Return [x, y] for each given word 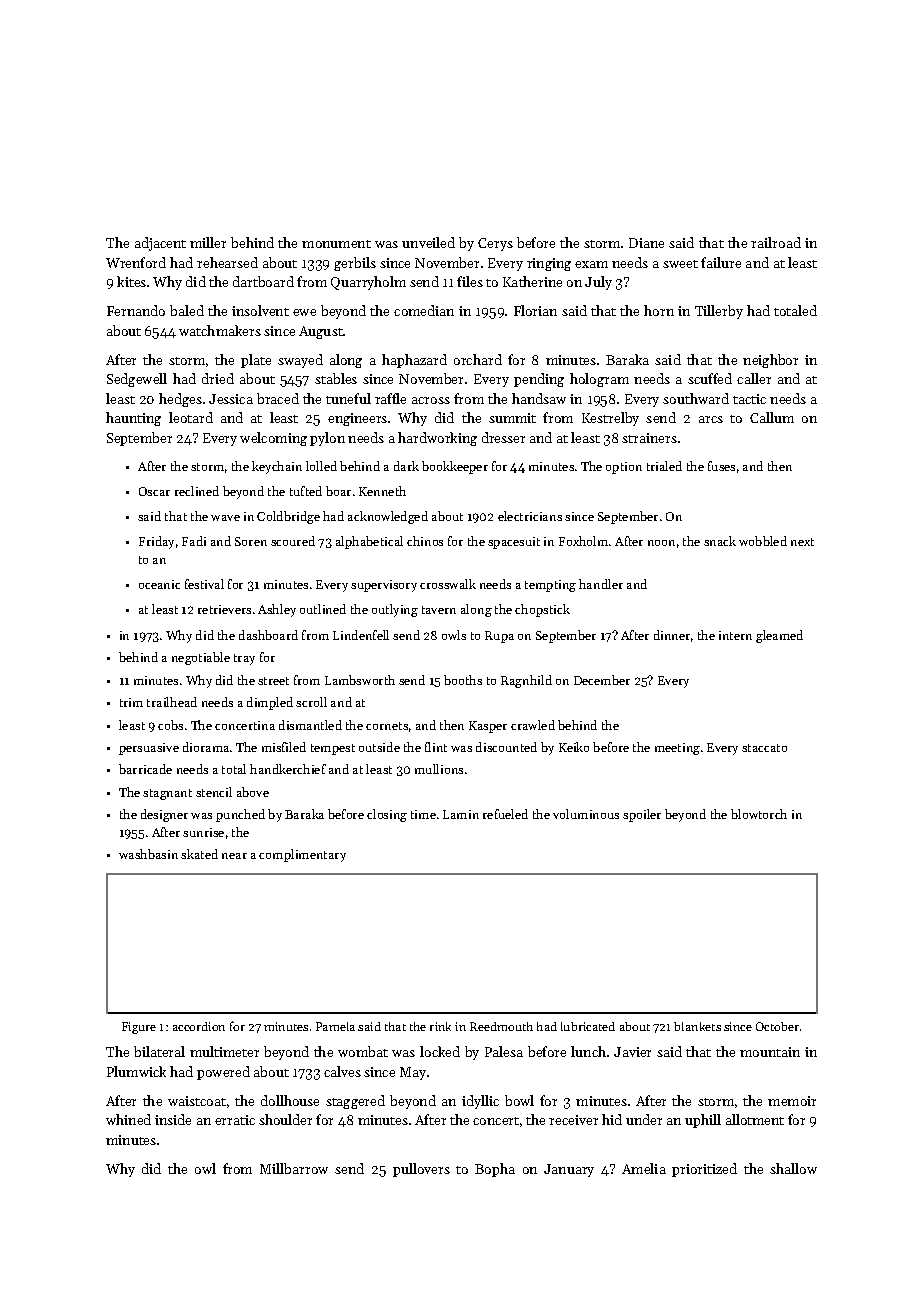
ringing [549, 264]
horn [659, 310]
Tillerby [719, 312]
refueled [505, 814]
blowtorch [759, 814]
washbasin [148, 854]
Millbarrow [294, 1168]
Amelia [644, 1168]
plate [256, 361]
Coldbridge [288, 517]
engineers [357, 419]
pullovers [421, 1170]
